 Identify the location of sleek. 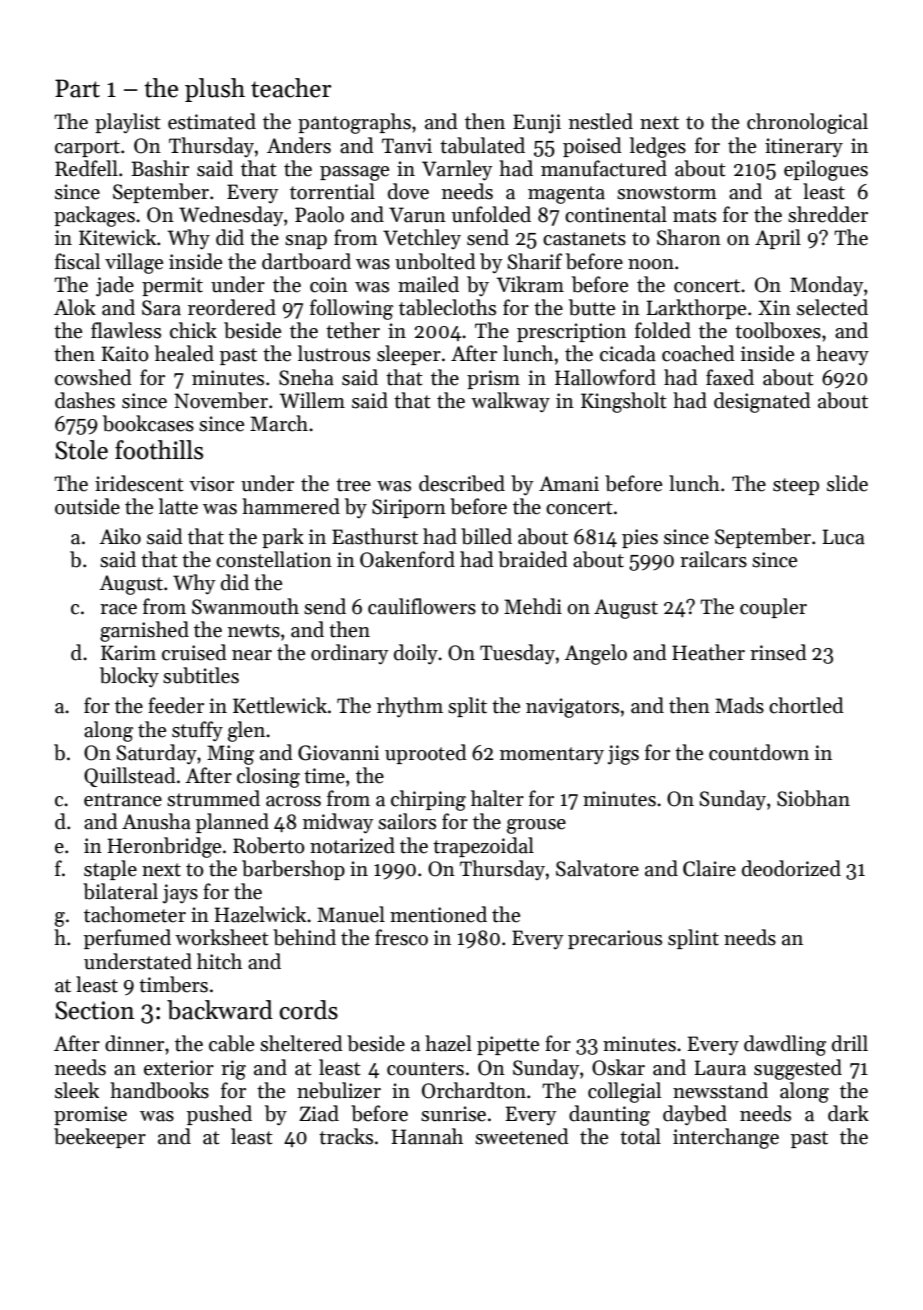
(77, 1090).
